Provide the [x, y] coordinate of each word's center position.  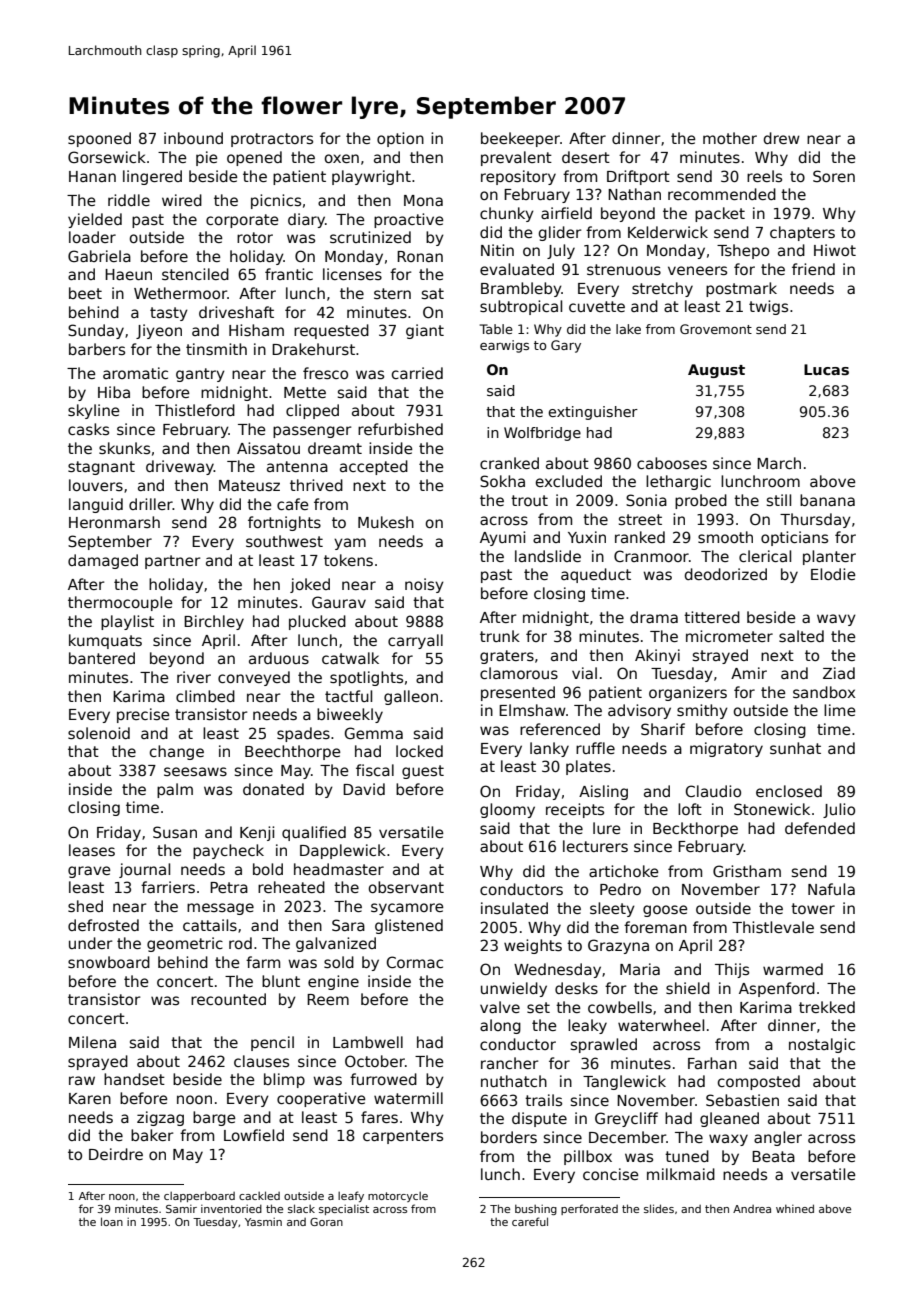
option [400, 139]
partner [172, 562]
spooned [99, 139]
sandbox [824, 692]
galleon [411, 697]
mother [730, 138]
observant [406, 887]
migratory [726, 749]
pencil [272, 1043]
